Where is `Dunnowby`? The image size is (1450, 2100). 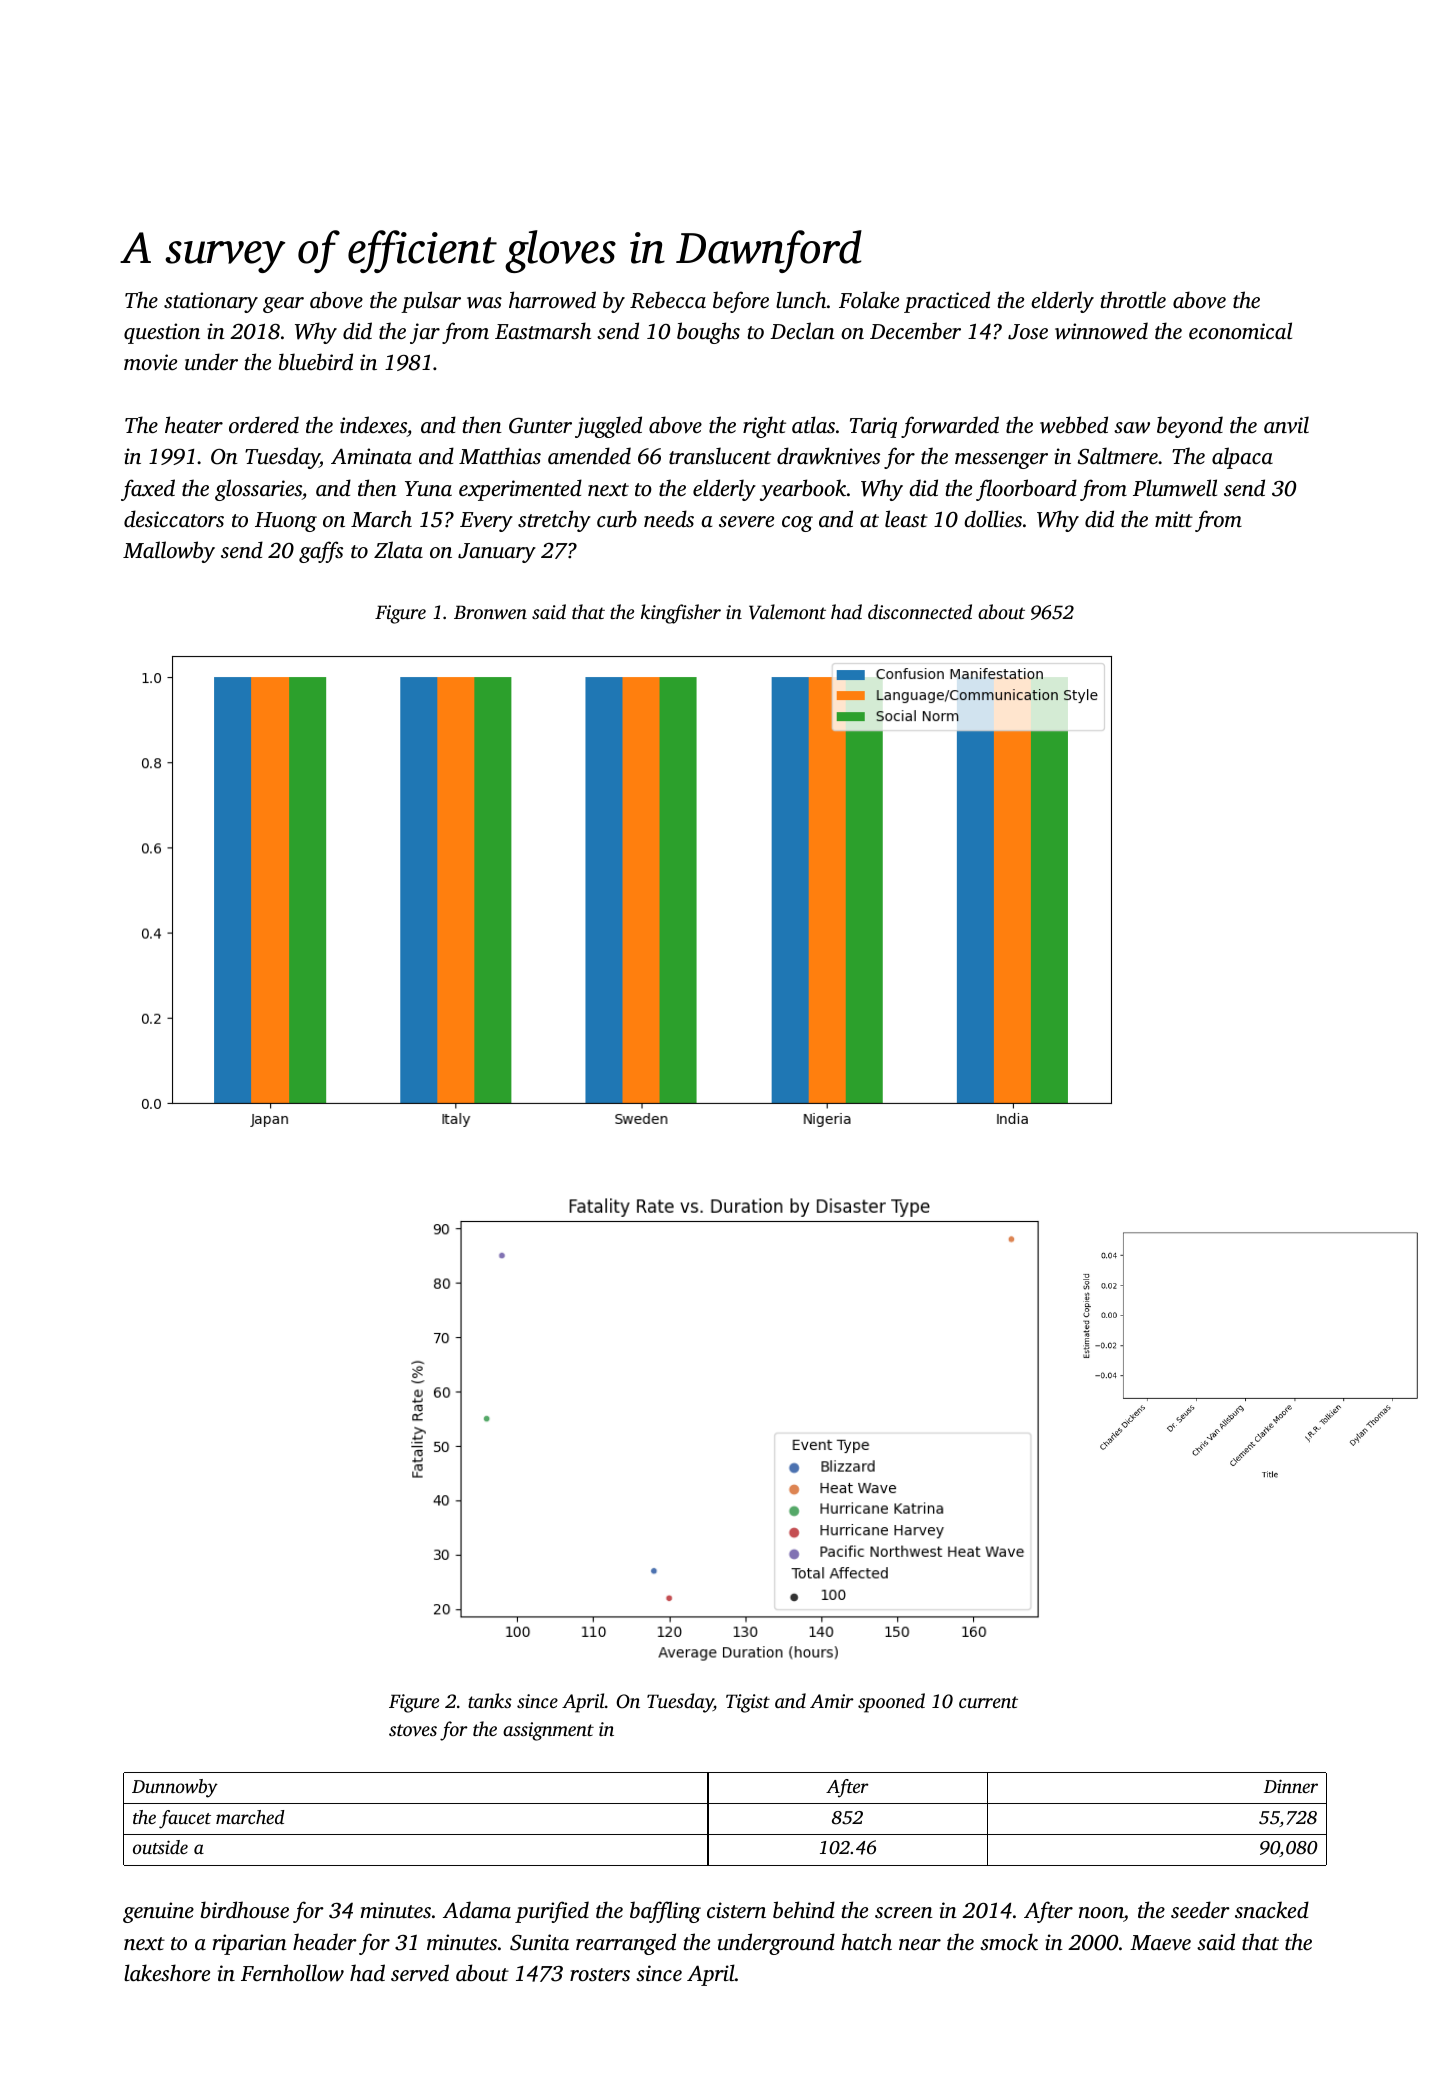 Dunnowby is located at coordinates (175, 1788).
